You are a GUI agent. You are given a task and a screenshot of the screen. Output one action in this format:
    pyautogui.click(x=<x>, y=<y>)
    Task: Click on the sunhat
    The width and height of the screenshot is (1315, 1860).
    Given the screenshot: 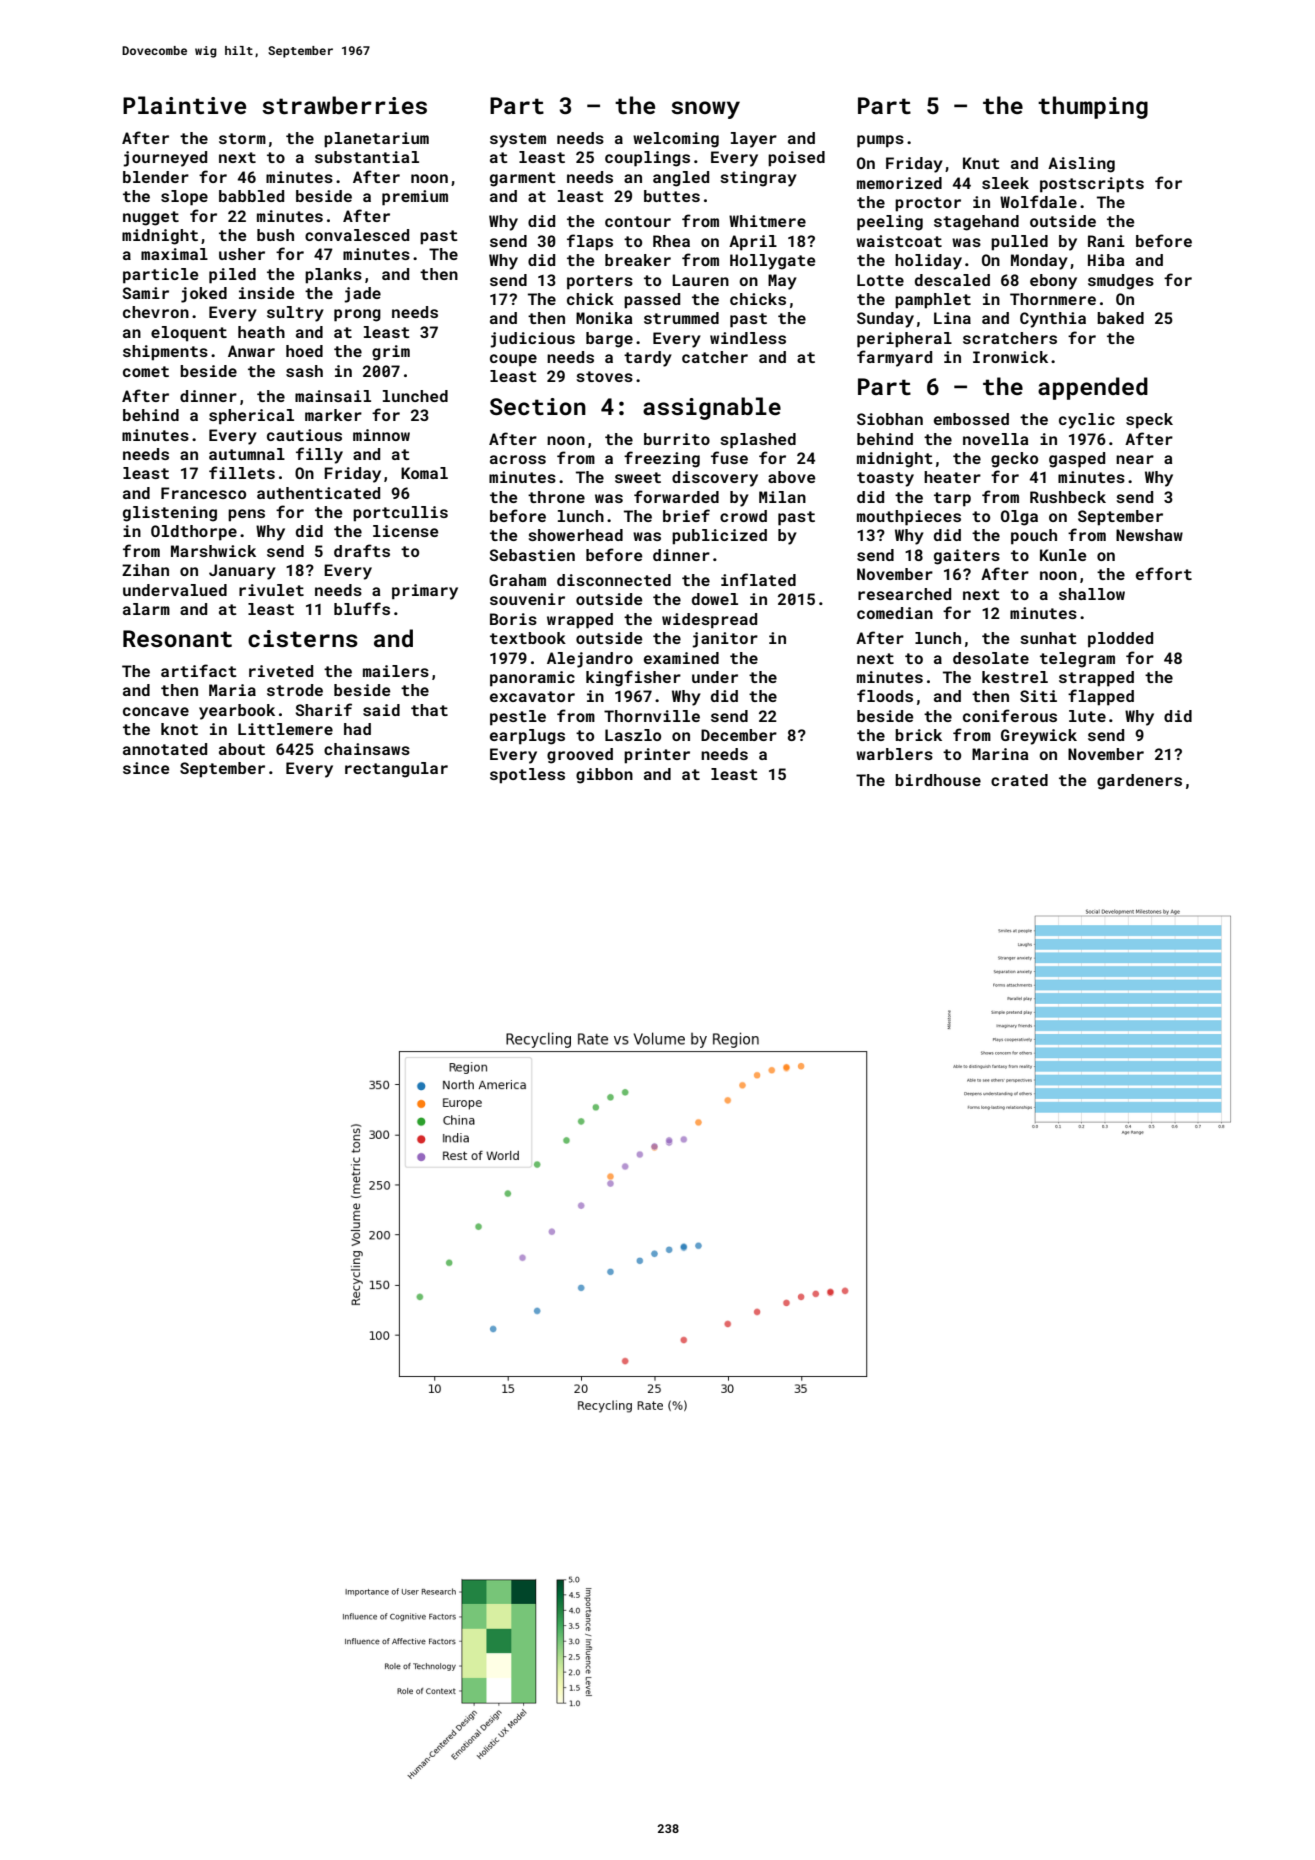 What is the action you would take?
    pyautogui.click(x=1048, y=638)
